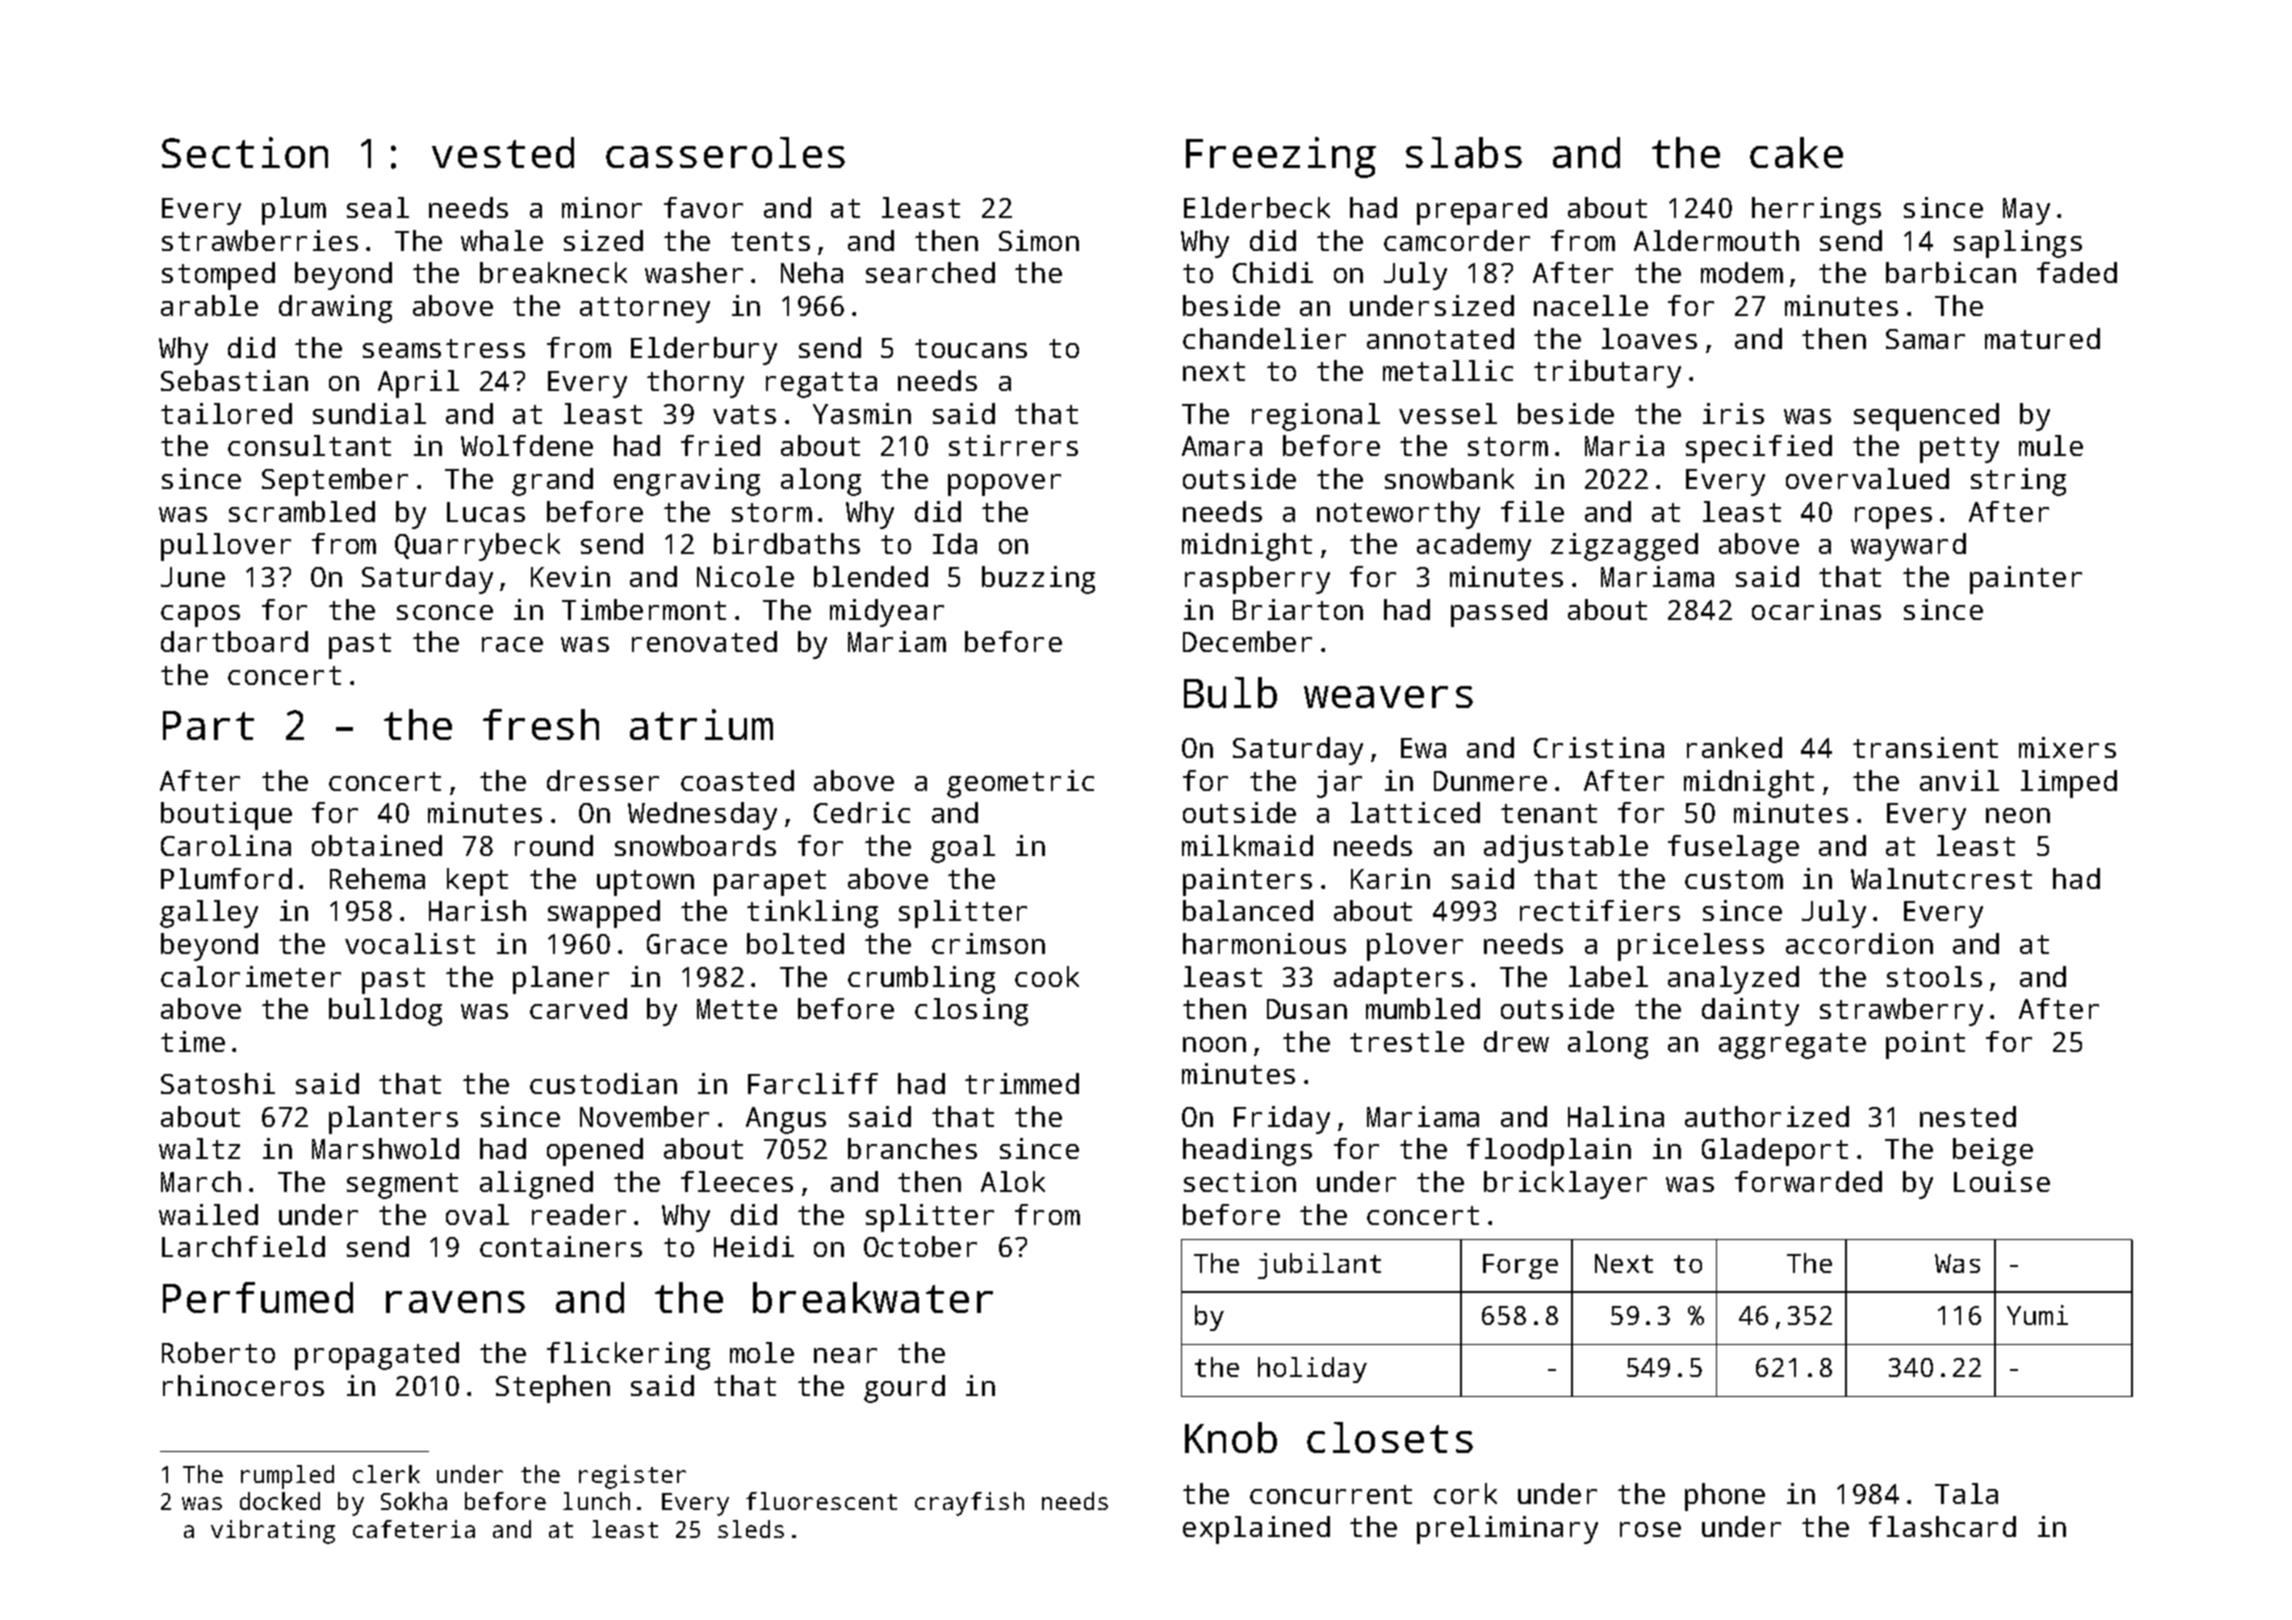  I want to click on zigzagged, so click(1624, 547).
